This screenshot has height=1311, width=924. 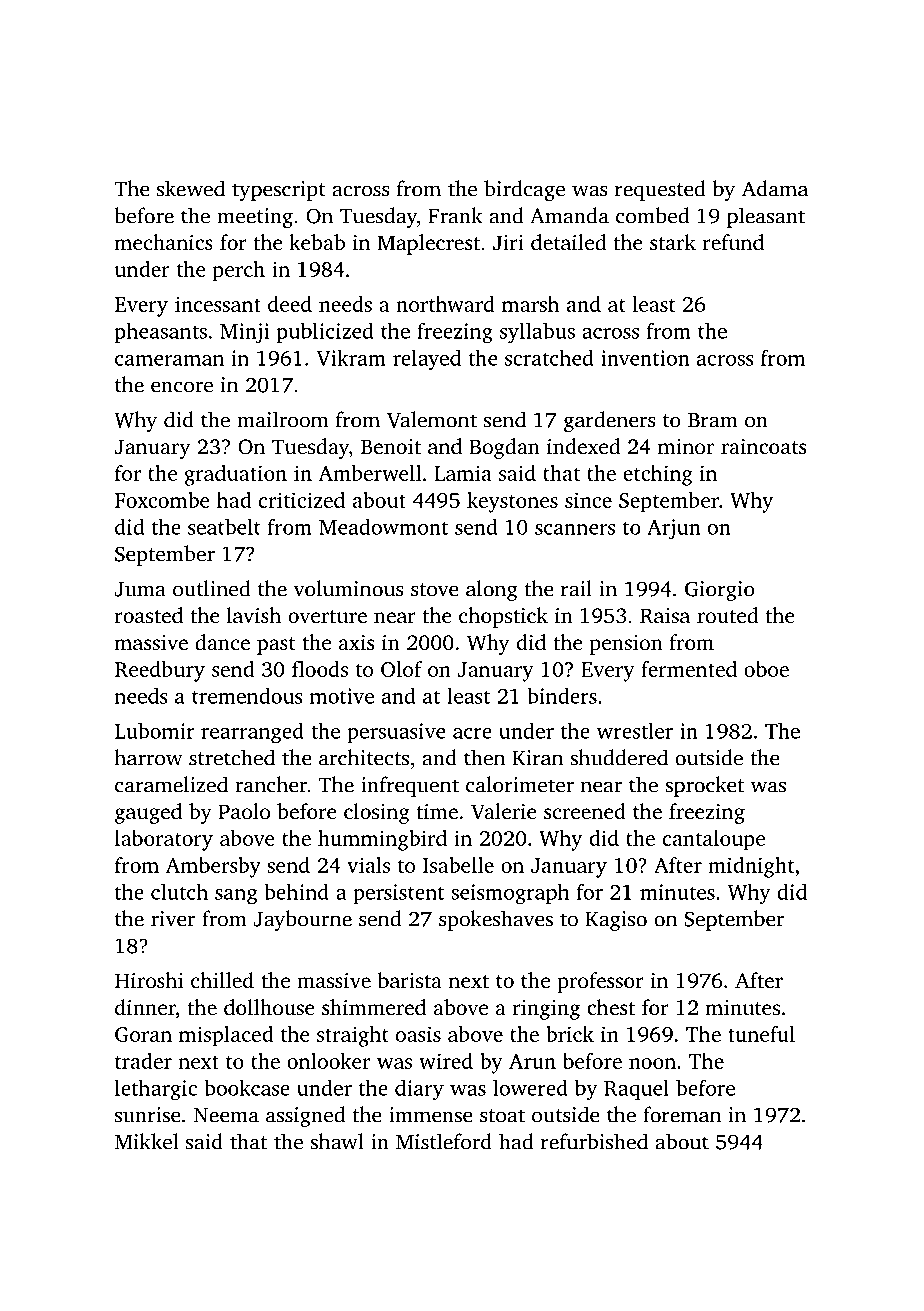 I want to click on stove, so click(x=435, y=590).
